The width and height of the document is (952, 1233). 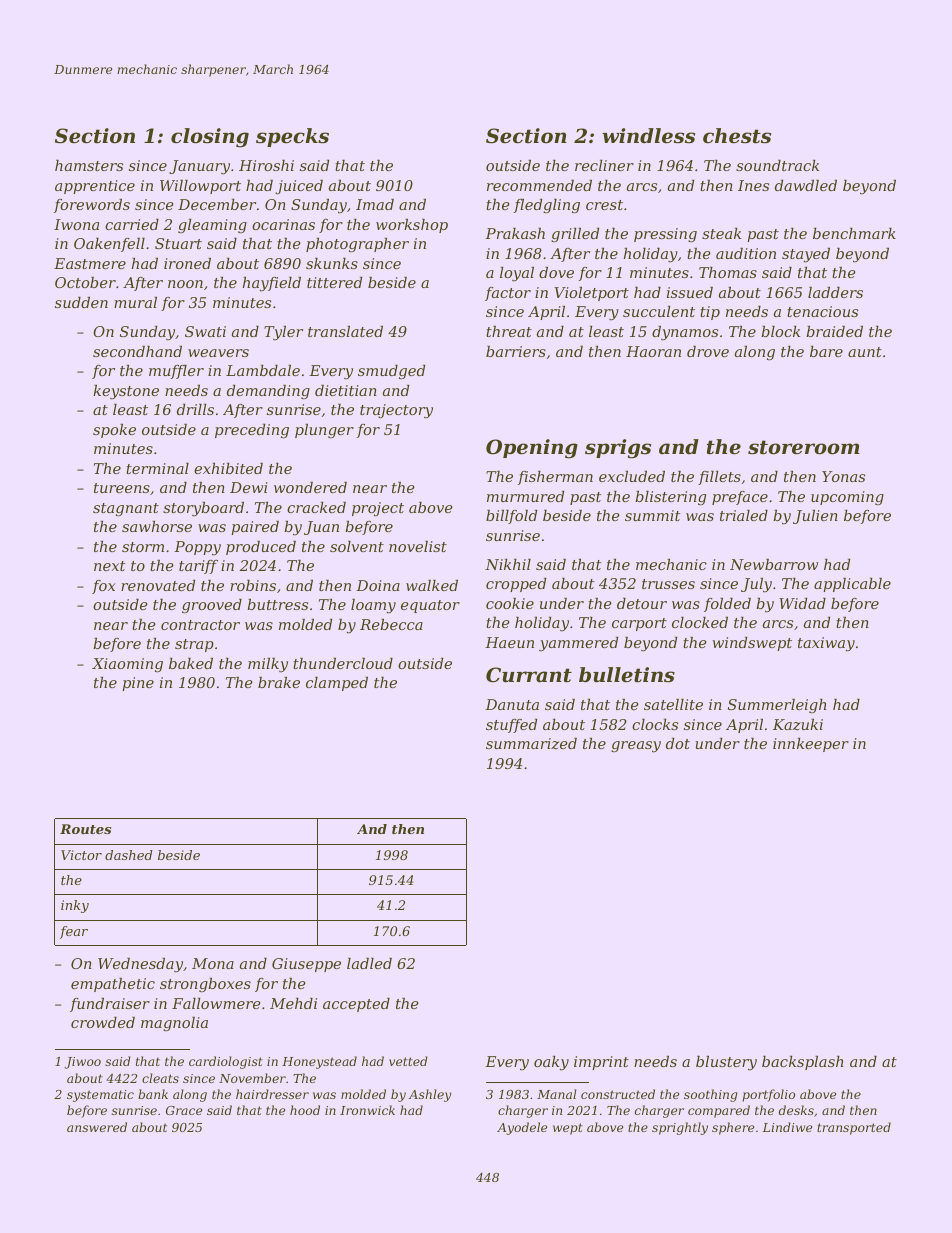 What do you see at coordinates (737, 136) in the document?
I see `chests` at bounding box center [737, 136].
